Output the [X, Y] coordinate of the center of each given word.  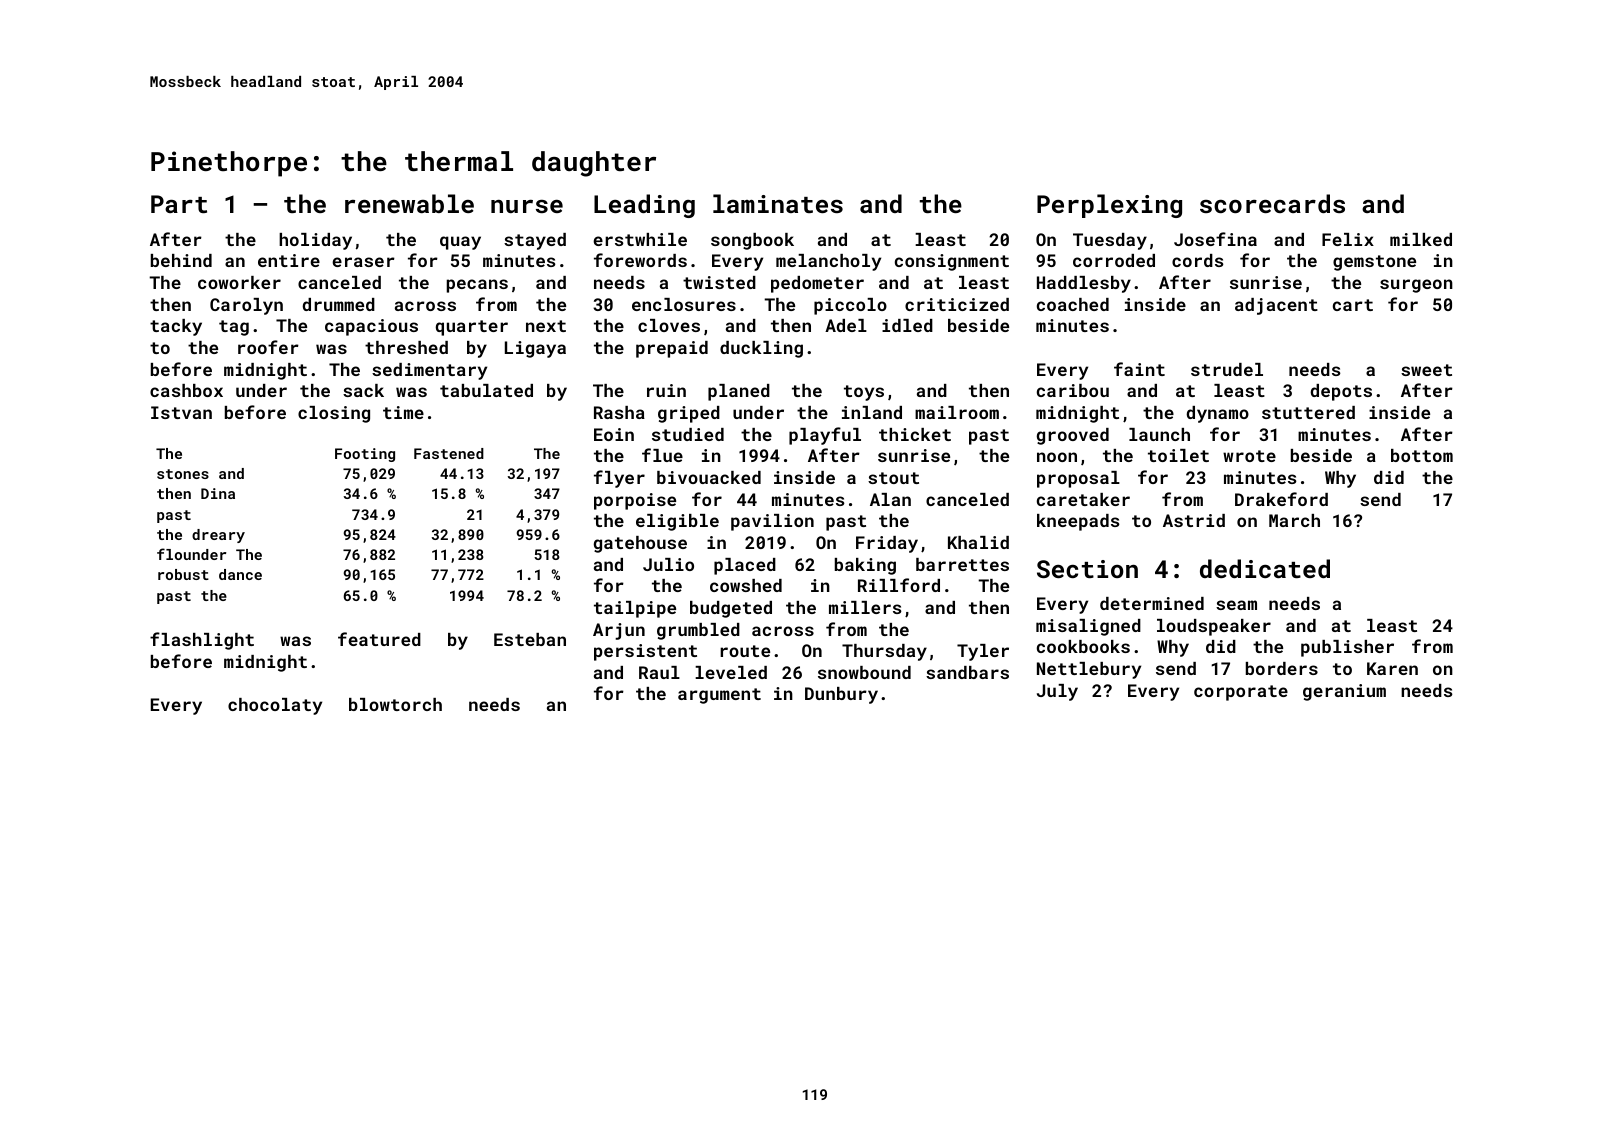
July [1057, 692]
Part [179, 204]
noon [1057, 457]
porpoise [635, 501]
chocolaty [275, 706]
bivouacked [709, 477]
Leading [644, 206]
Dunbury [841, 695]
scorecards [1272, 203]
